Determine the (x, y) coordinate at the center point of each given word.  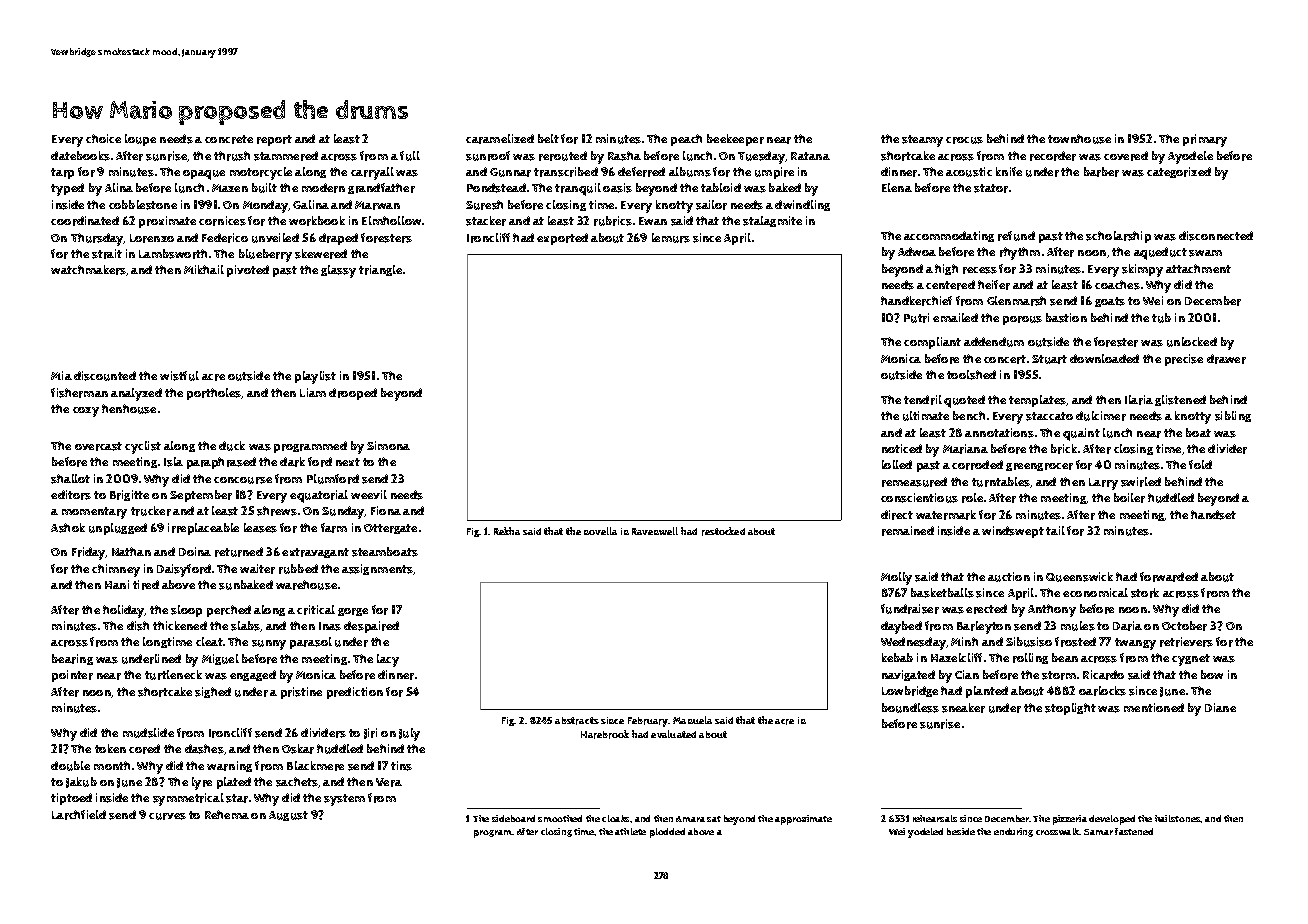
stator (991, 188)
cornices (222, 221)
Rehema (227, 814)
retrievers (1186, 642)
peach (686, 140)
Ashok (68, 528)
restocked (723, 531)
